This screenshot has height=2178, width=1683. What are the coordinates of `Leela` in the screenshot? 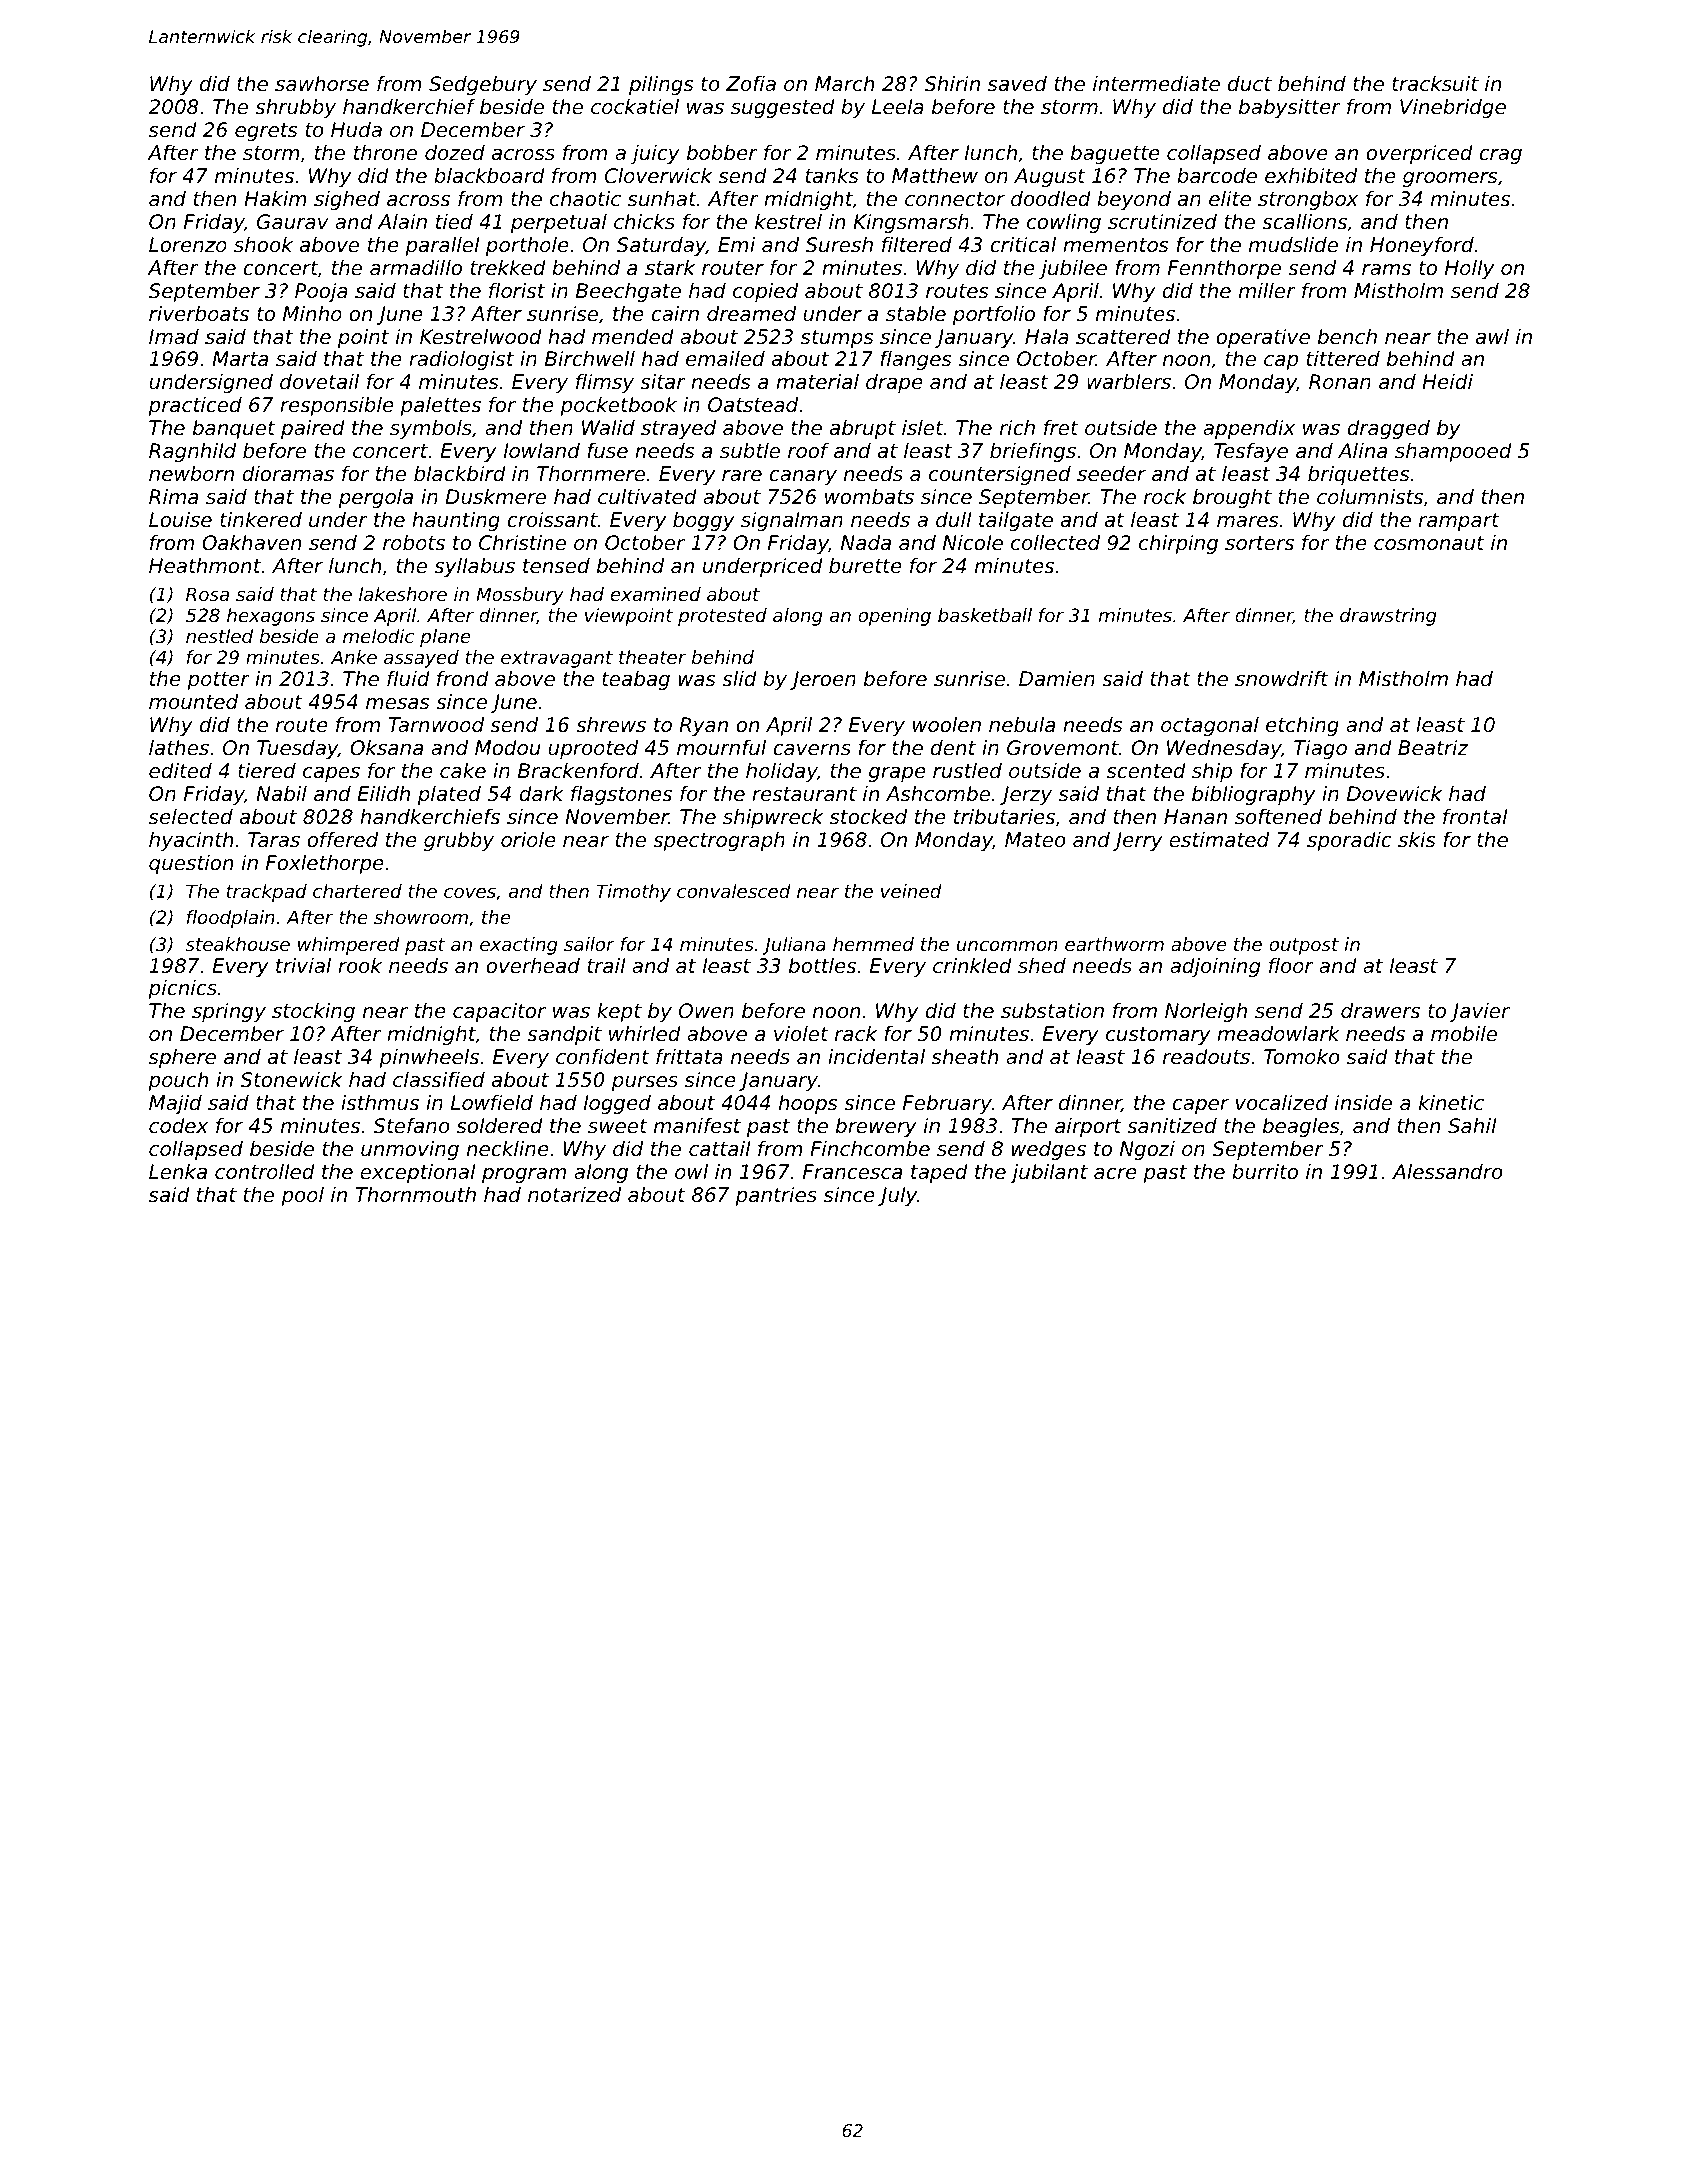 It's located at (898, 107).
